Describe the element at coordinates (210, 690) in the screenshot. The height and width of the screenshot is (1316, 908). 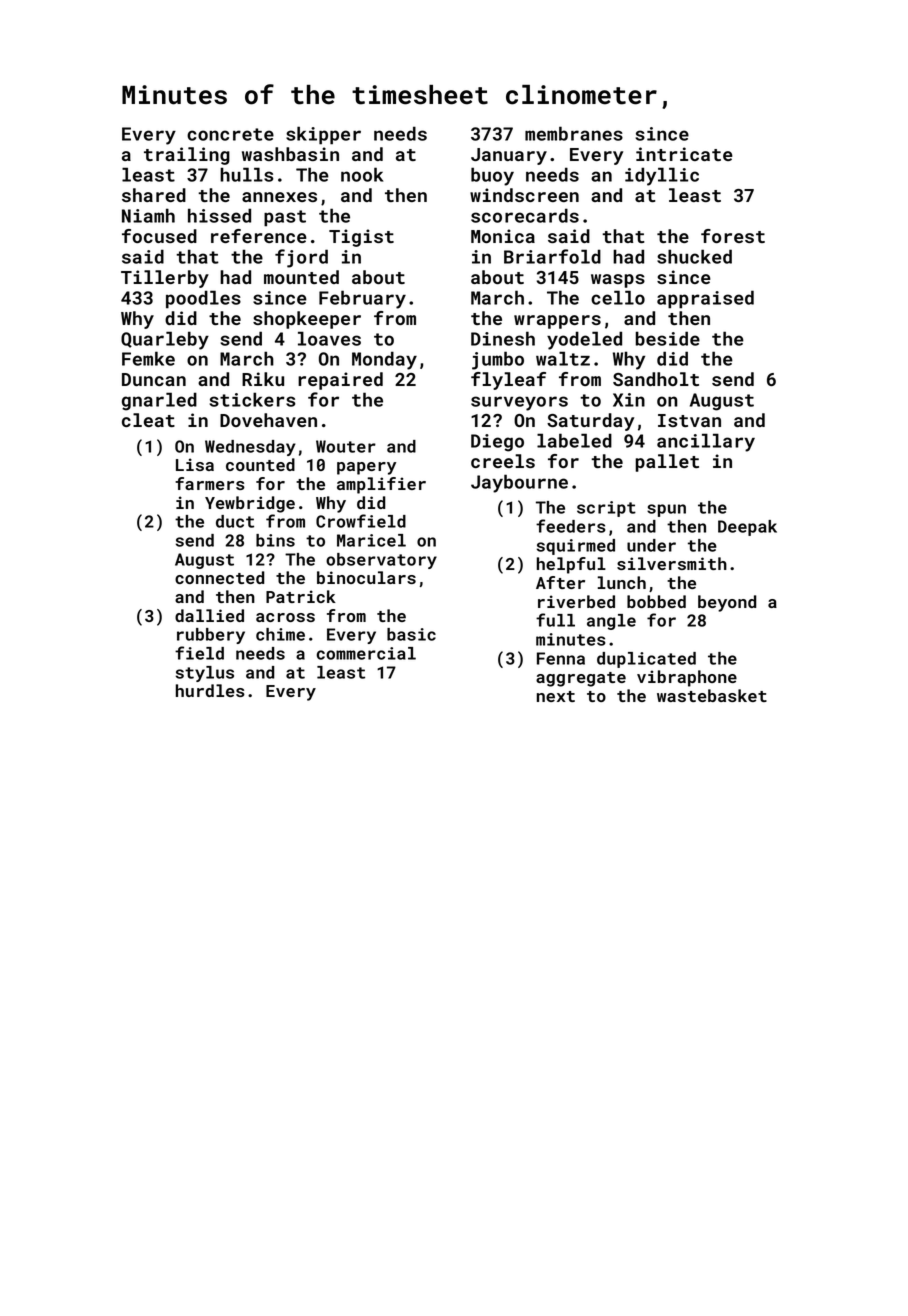
I see `hurdles` at that location.
